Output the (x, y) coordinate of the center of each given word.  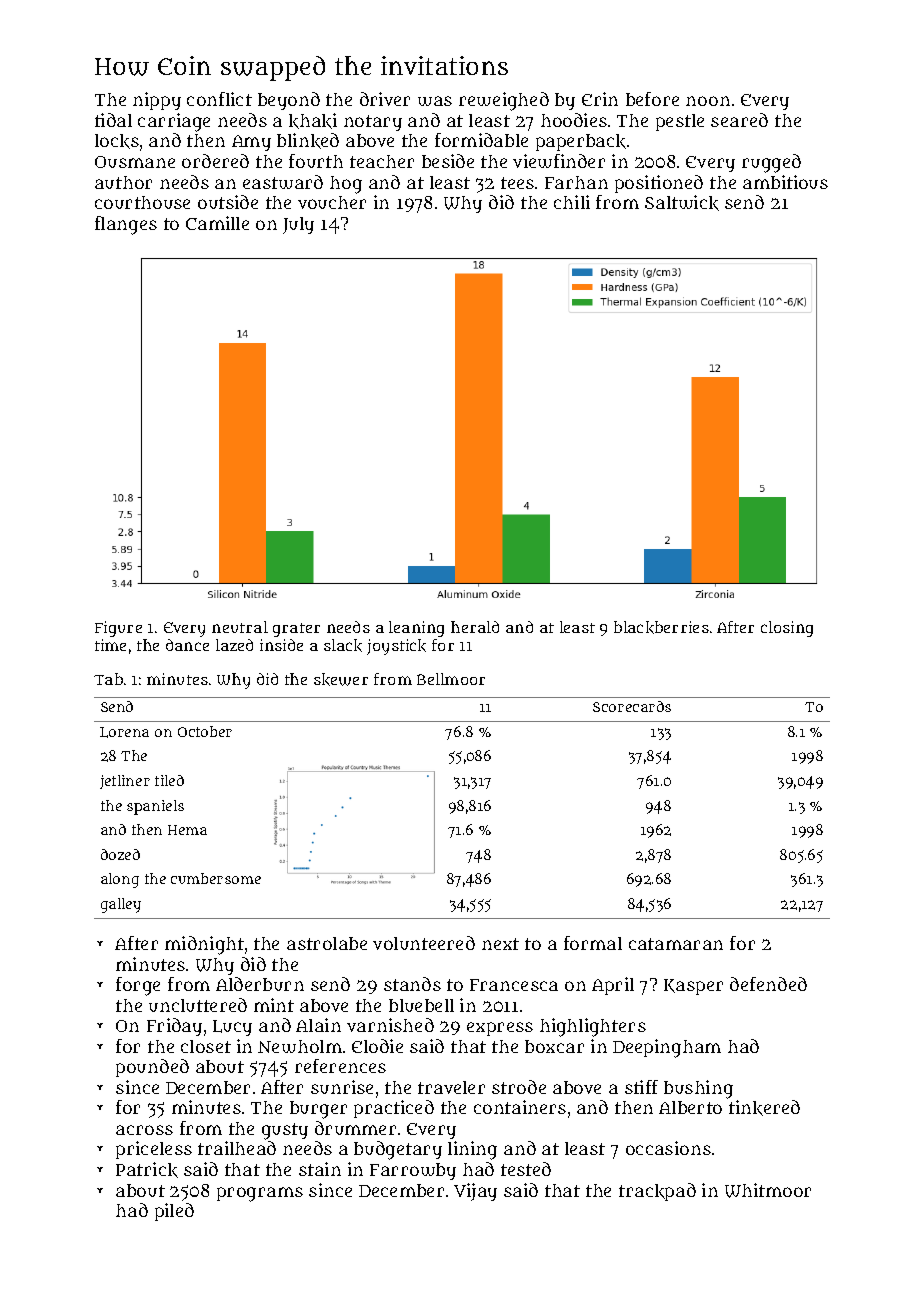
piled (174, 1212)
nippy (157, 101)
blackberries (661, 627)
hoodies (574, 120)
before (652, 99)
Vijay (475, 1192)
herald (475, 627)
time (110, 645)
